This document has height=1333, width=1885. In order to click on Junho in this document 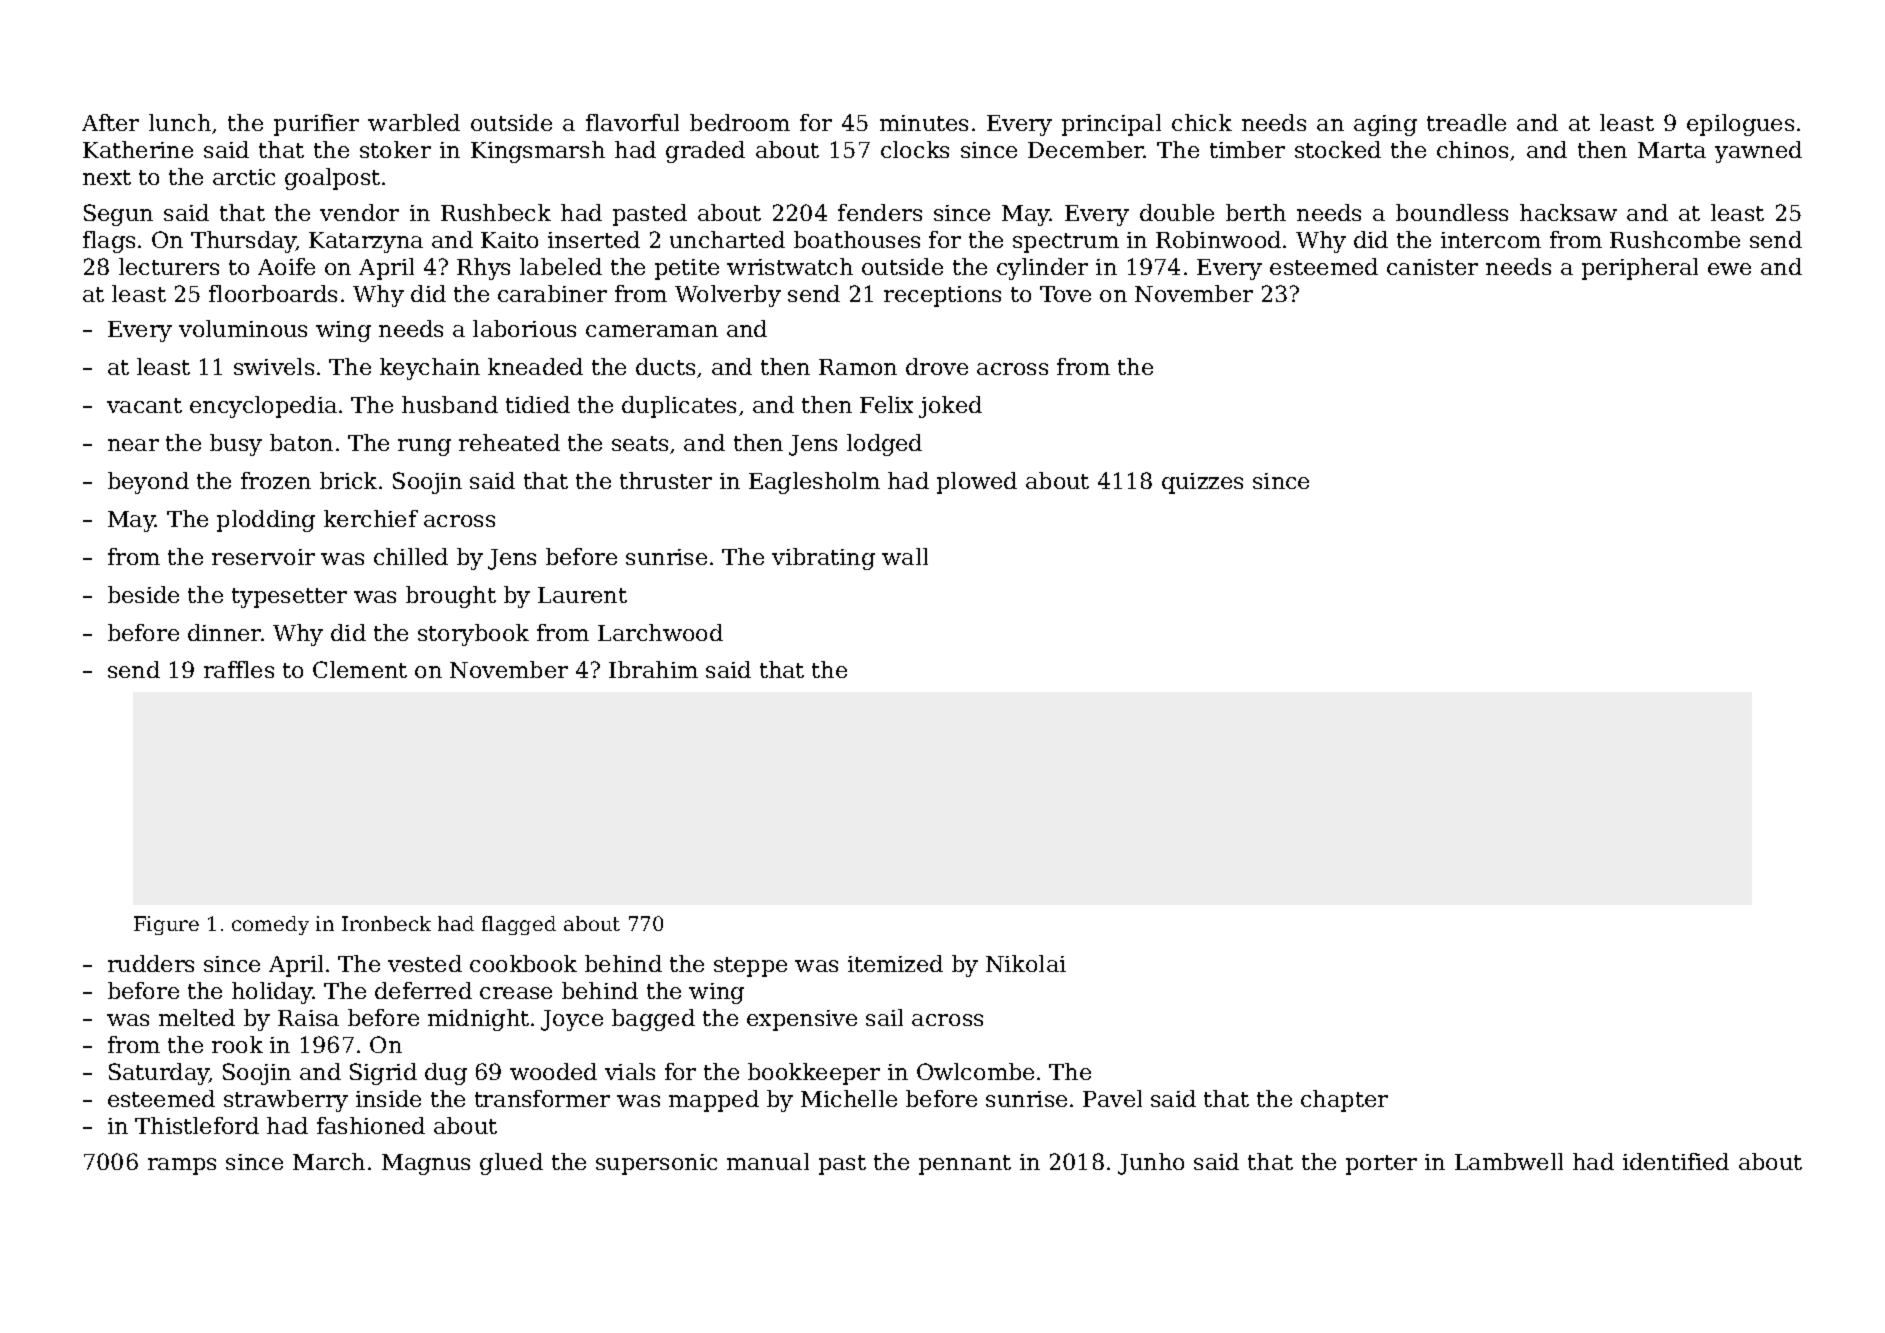, I will do `click(1151, 1164)`.
